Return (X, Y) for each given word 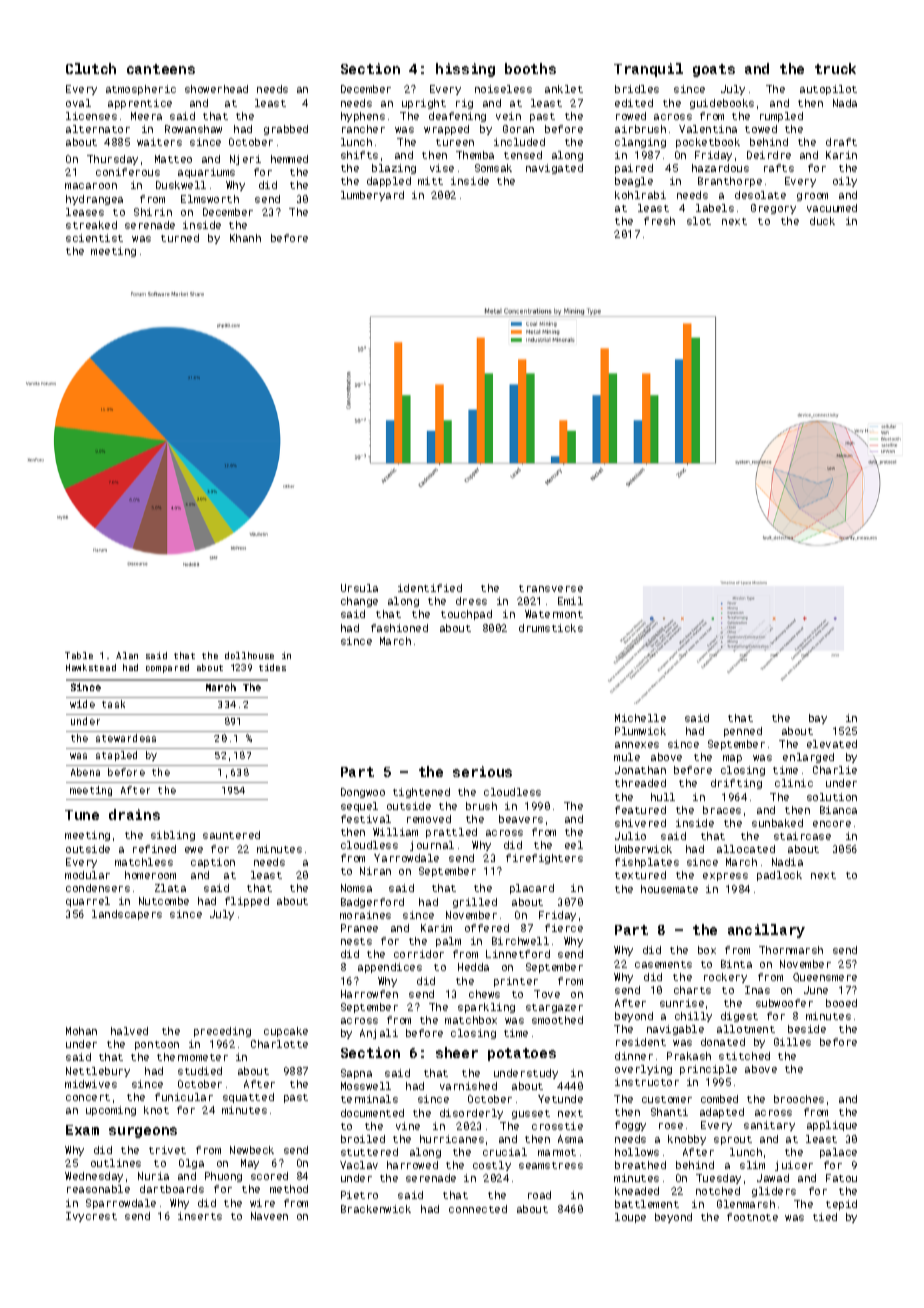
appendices (390, 968)
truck (835, 68)
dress (471, 601)
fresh (659, 221)
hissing (465, 70)
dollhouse (249, 655)
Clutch (91, 68)
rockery (725, 978)
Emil (570, 601)
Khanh (245, 238)
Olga (191, 1164)
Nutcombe (164, 901)
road (539, 1195)
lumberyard (372, 196)
